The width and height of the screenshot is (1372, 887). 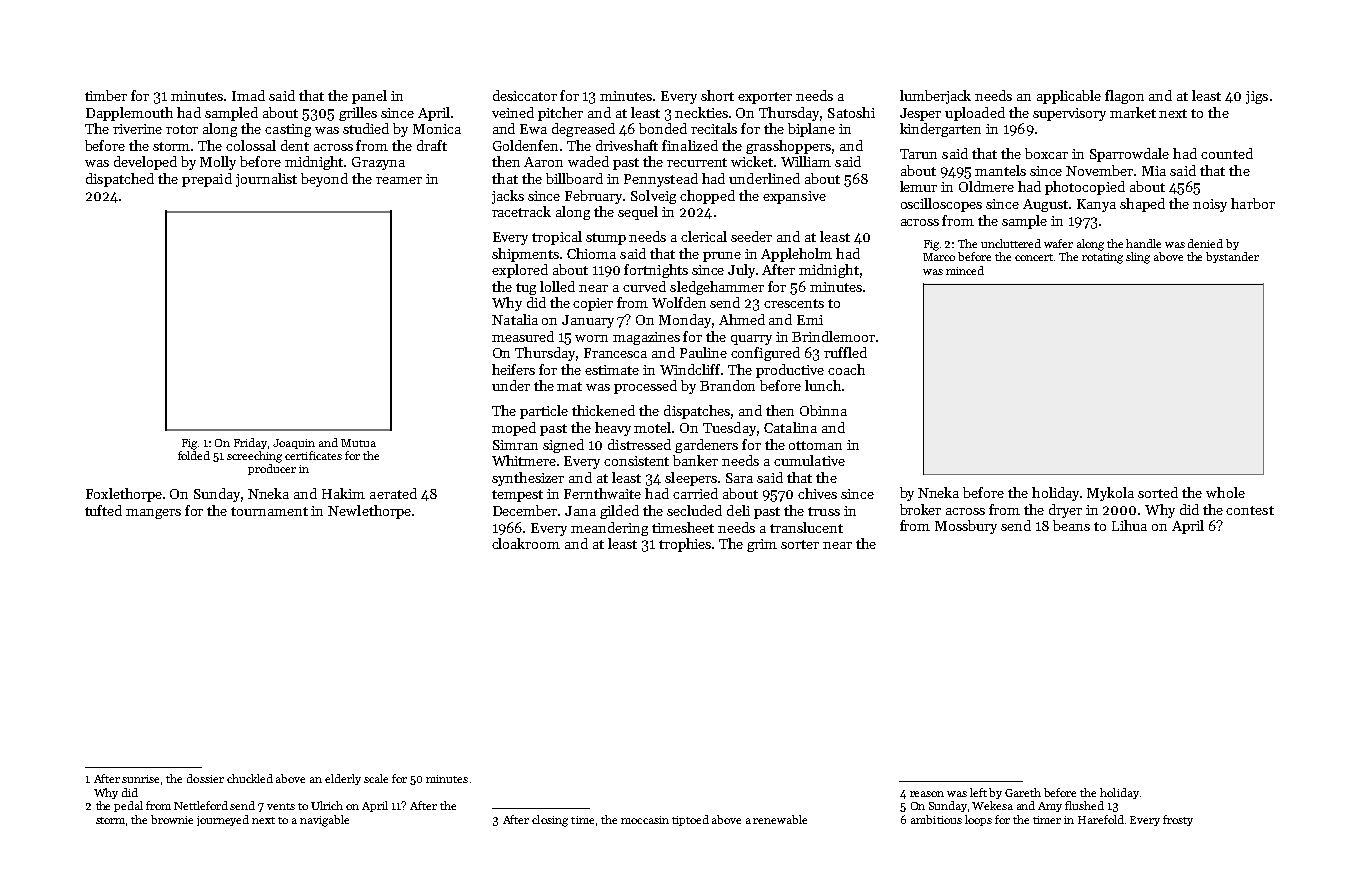 What do you see at coordinates (690, 820) in the screenshot?
I see `tiptoed` at bounding box center [690, 820].
